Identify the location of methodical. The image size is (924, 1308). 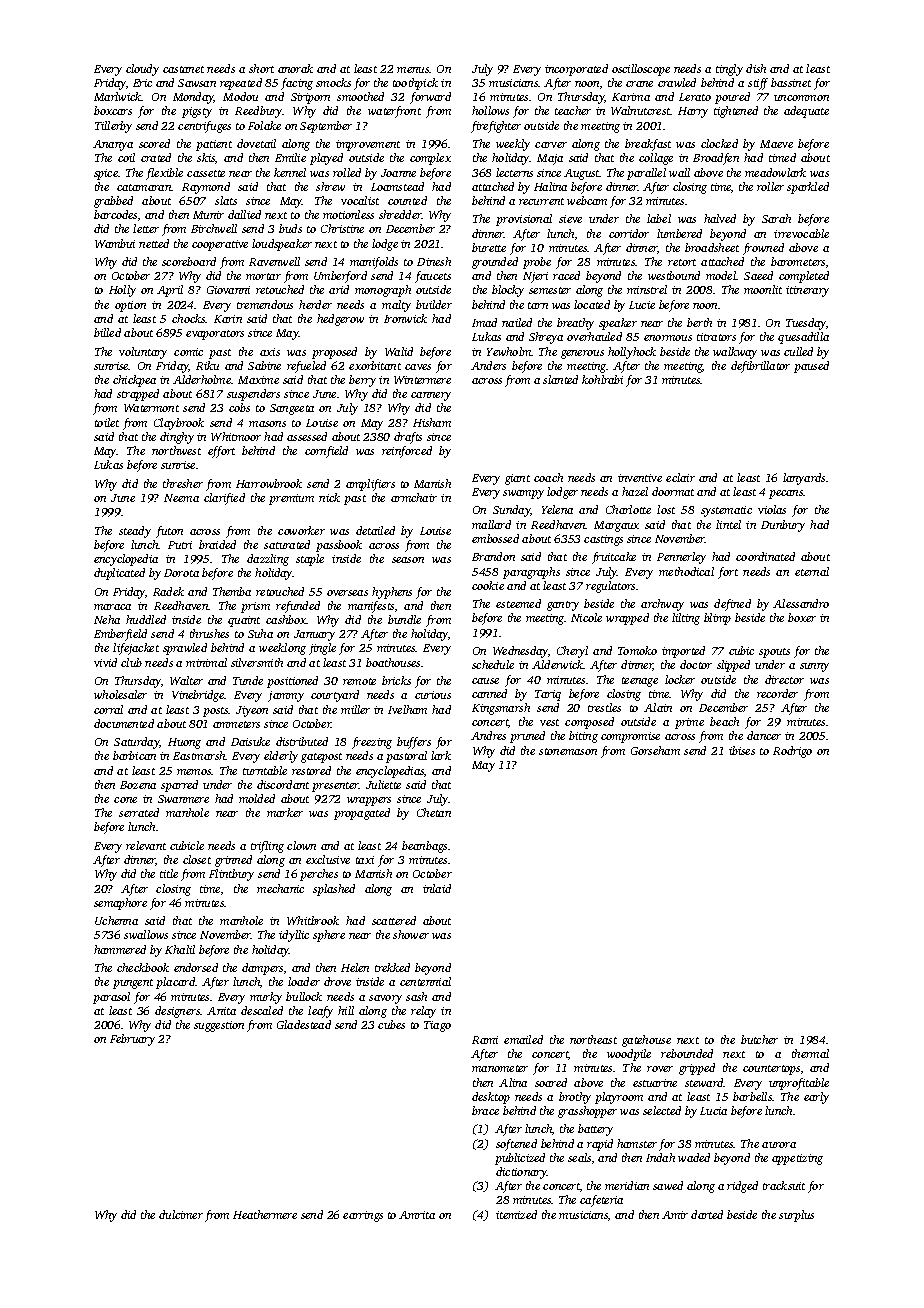
(686, 571).
